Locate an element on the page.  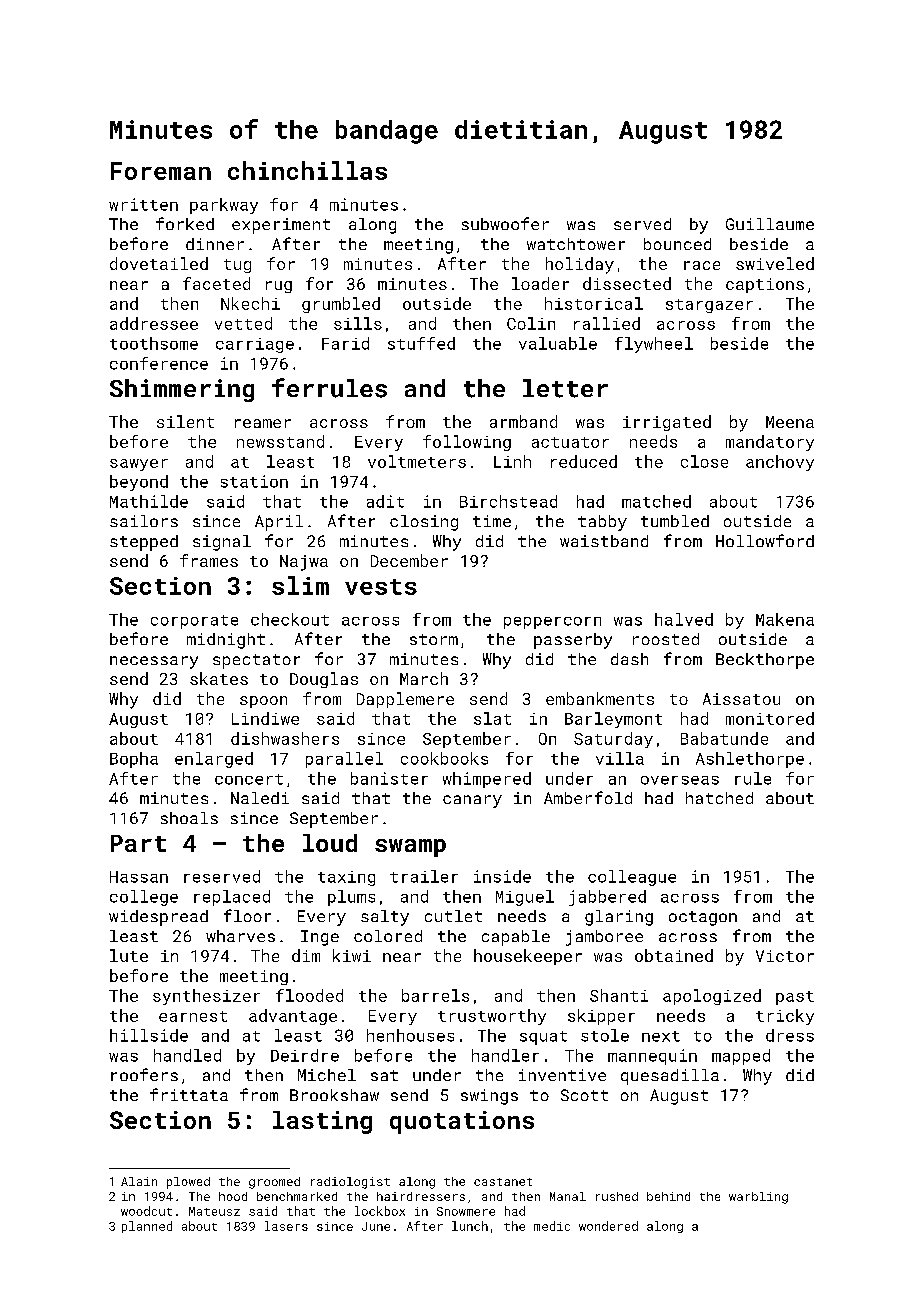
subwoofer is located at coordinates (505, 223).
